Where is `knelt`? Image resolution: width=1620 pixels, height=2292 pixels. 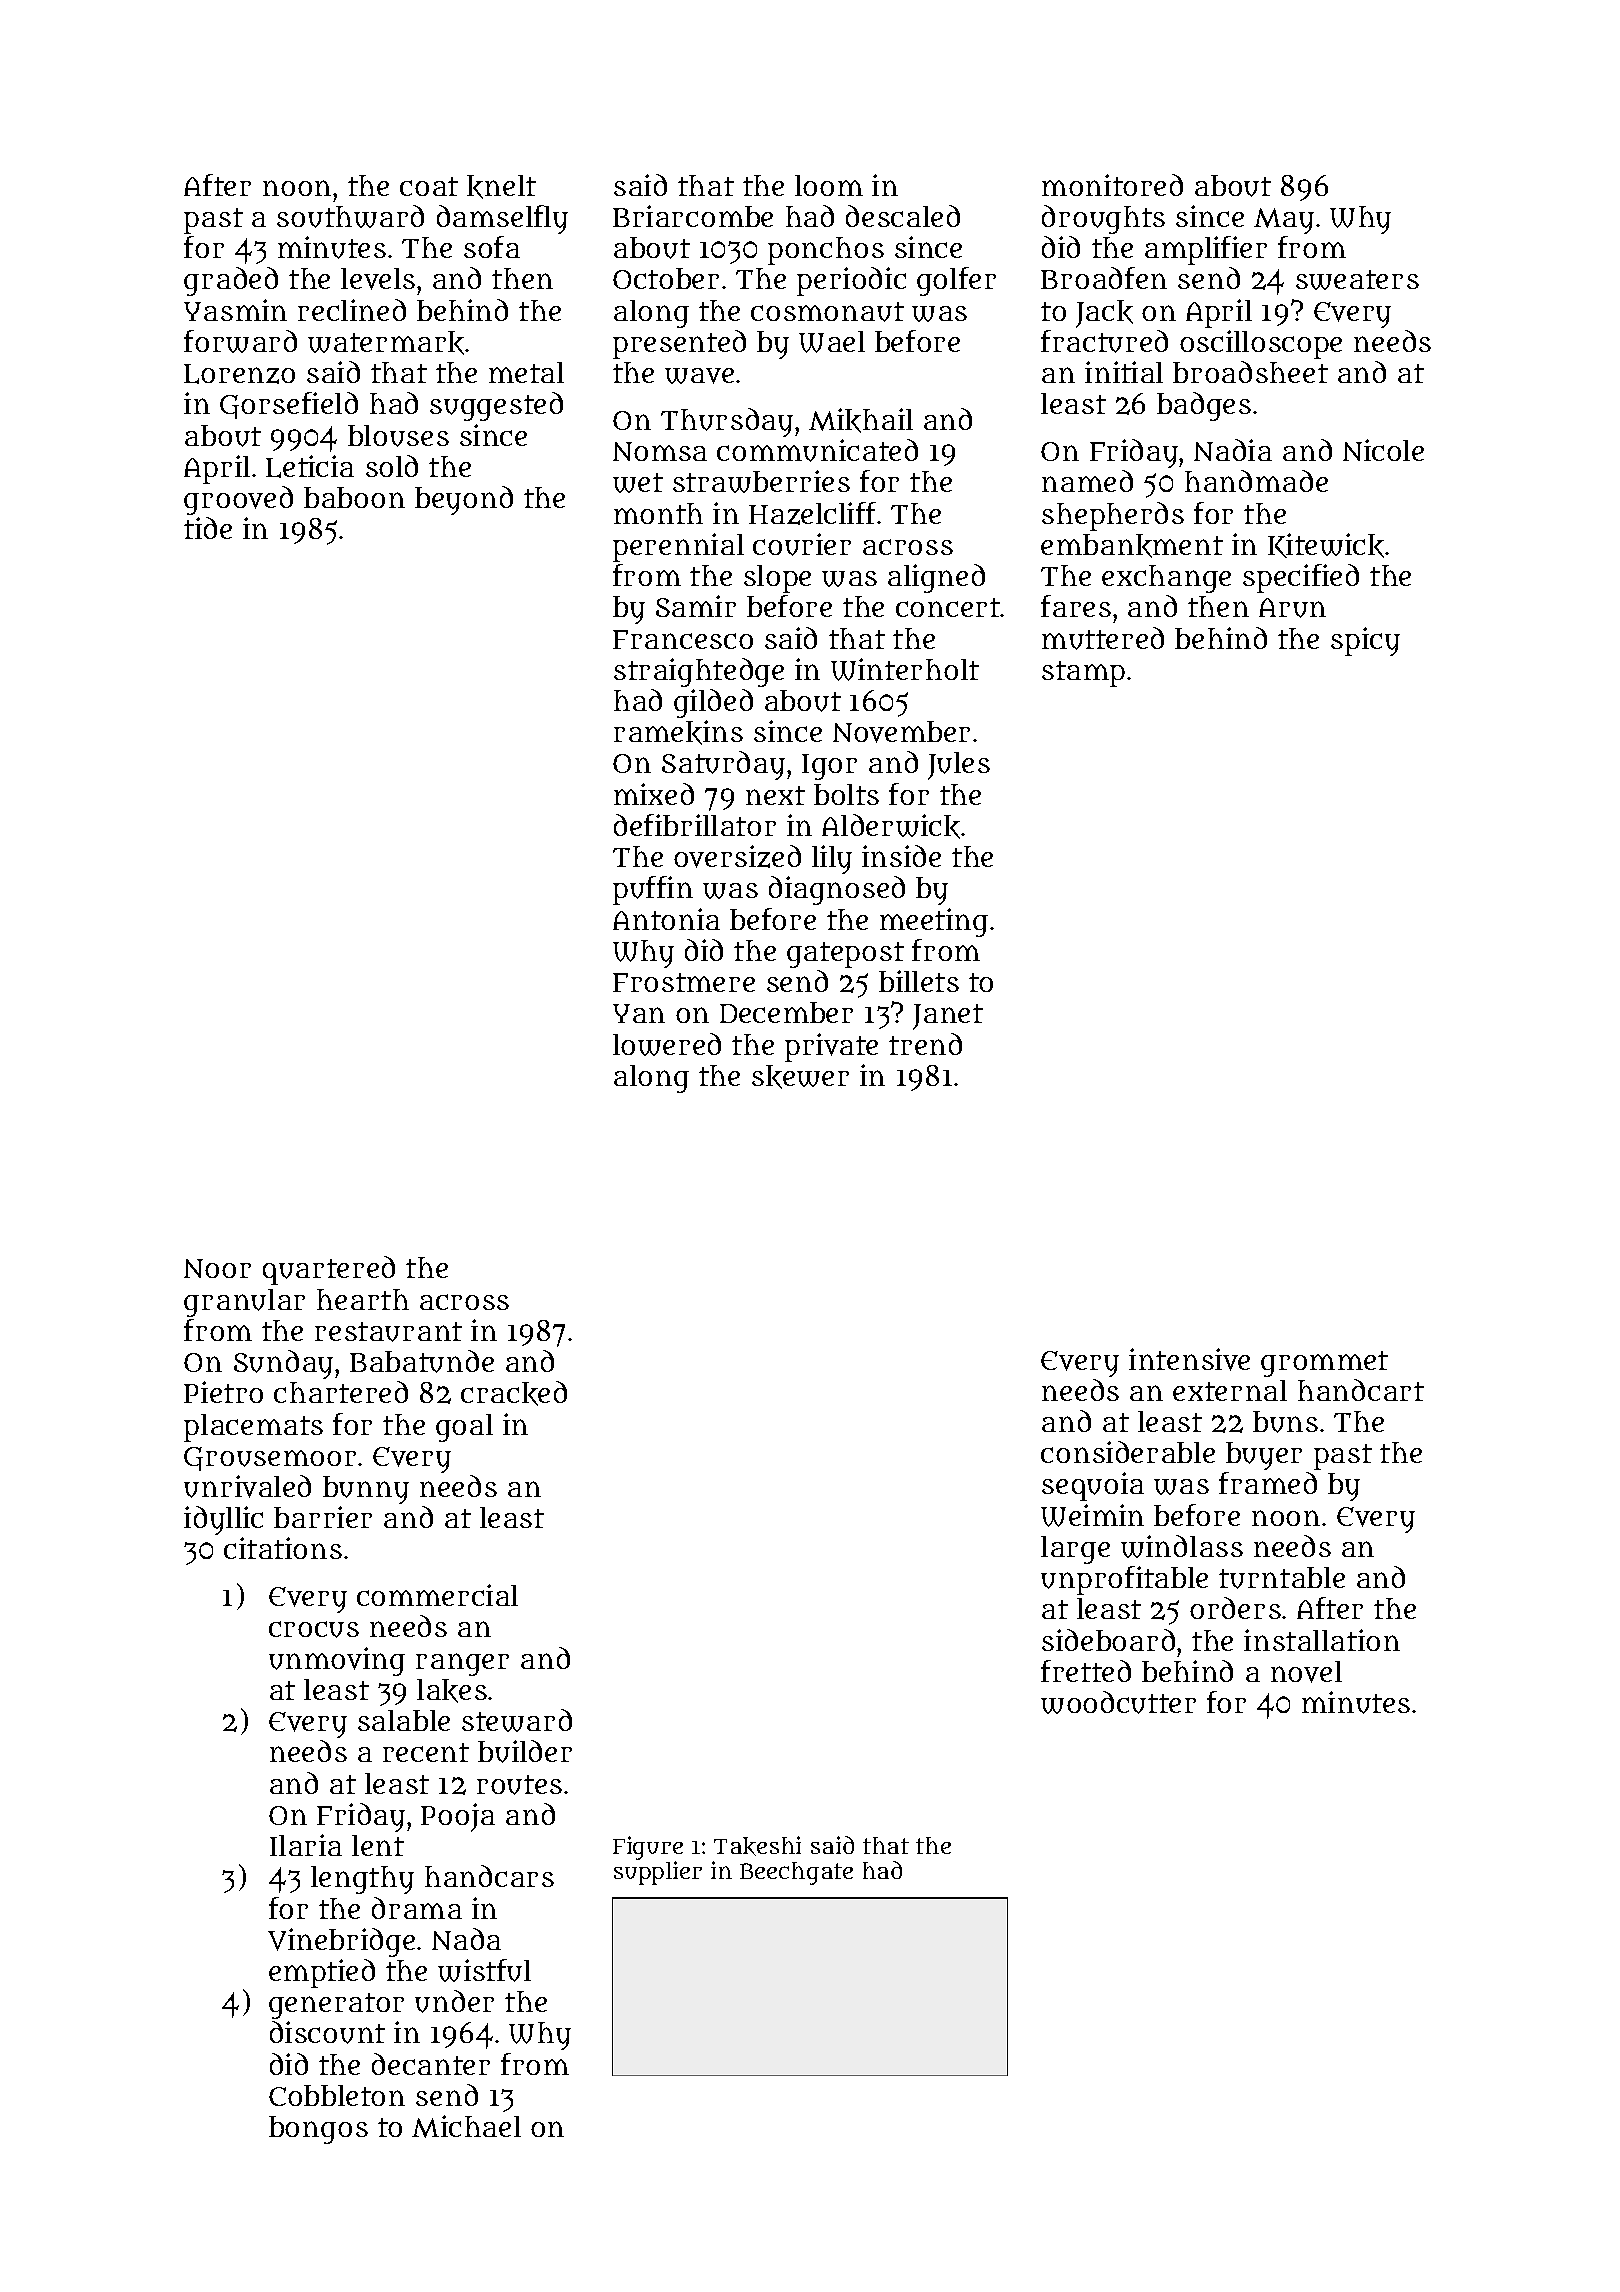 knelt is located at coordinates (501, 187).
